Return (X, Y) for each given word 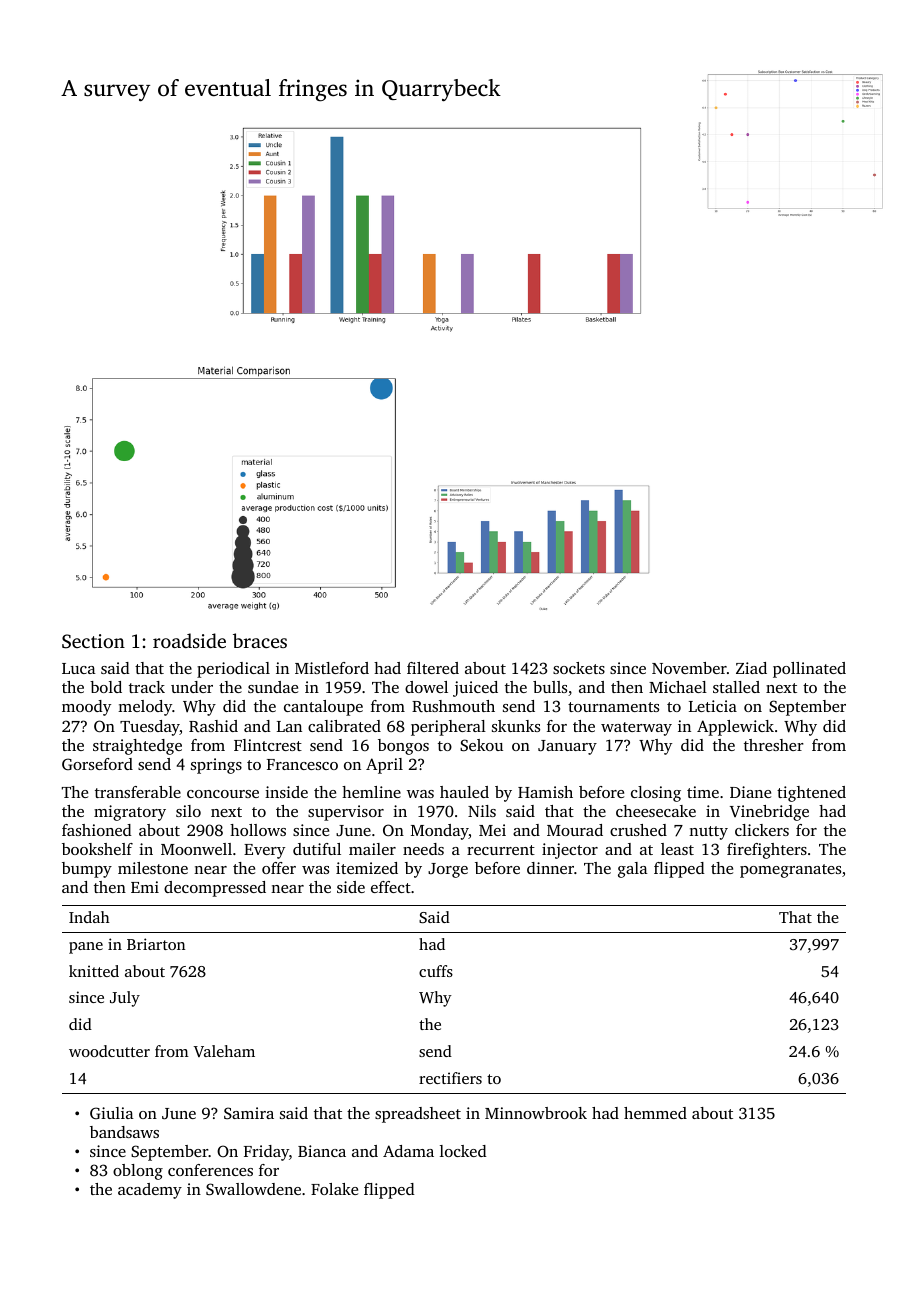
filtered (433, 668)
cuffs (436, 971)
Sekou (481, 745)
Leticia (713, 706)
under (192, 687)
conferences (210, 1170)
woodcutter (109, 1051)
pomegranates (790, 871)
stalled (736, 687)
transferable (138, 792)
